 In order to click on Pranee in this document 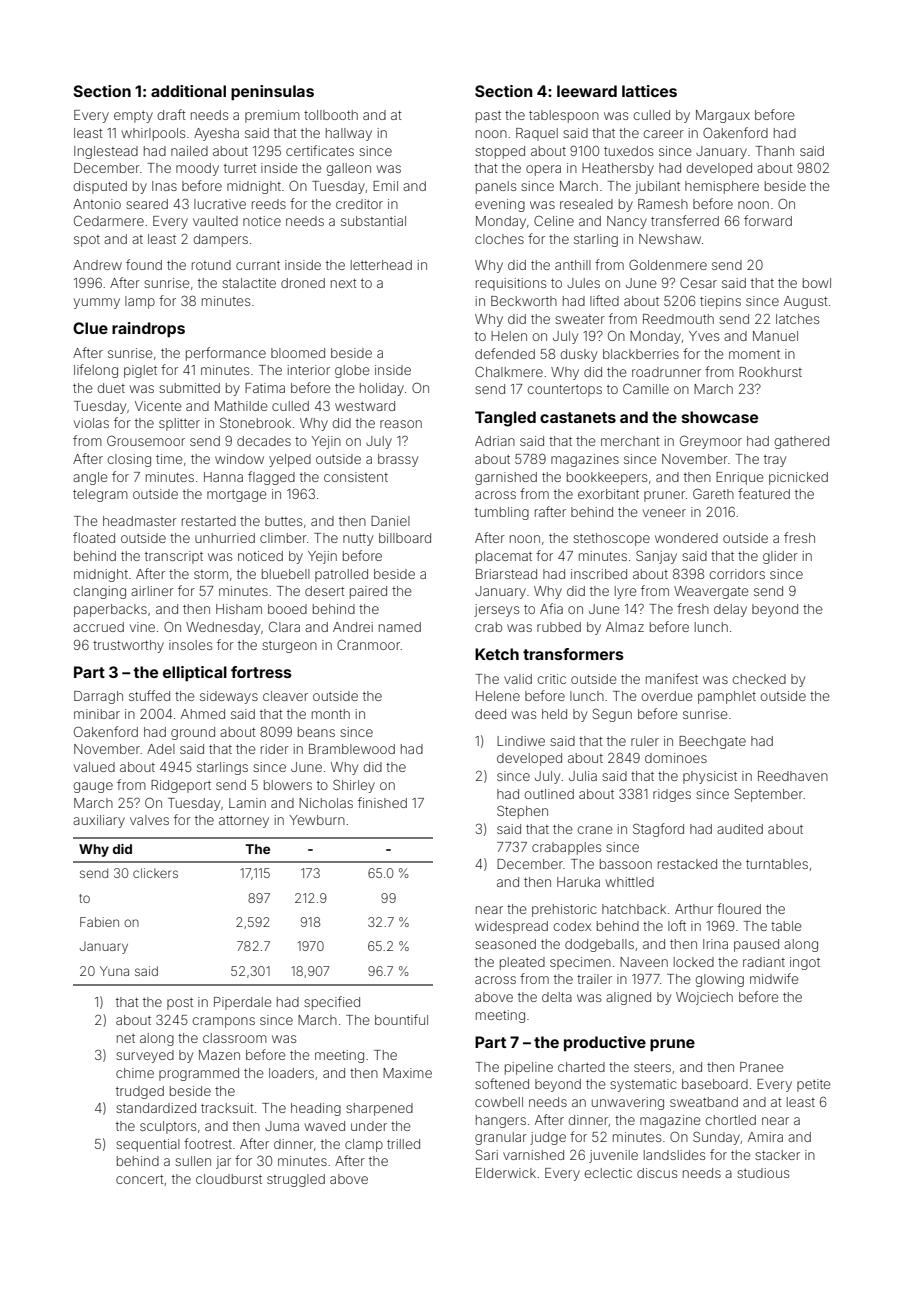, I will do `click(762, 1067)`.
